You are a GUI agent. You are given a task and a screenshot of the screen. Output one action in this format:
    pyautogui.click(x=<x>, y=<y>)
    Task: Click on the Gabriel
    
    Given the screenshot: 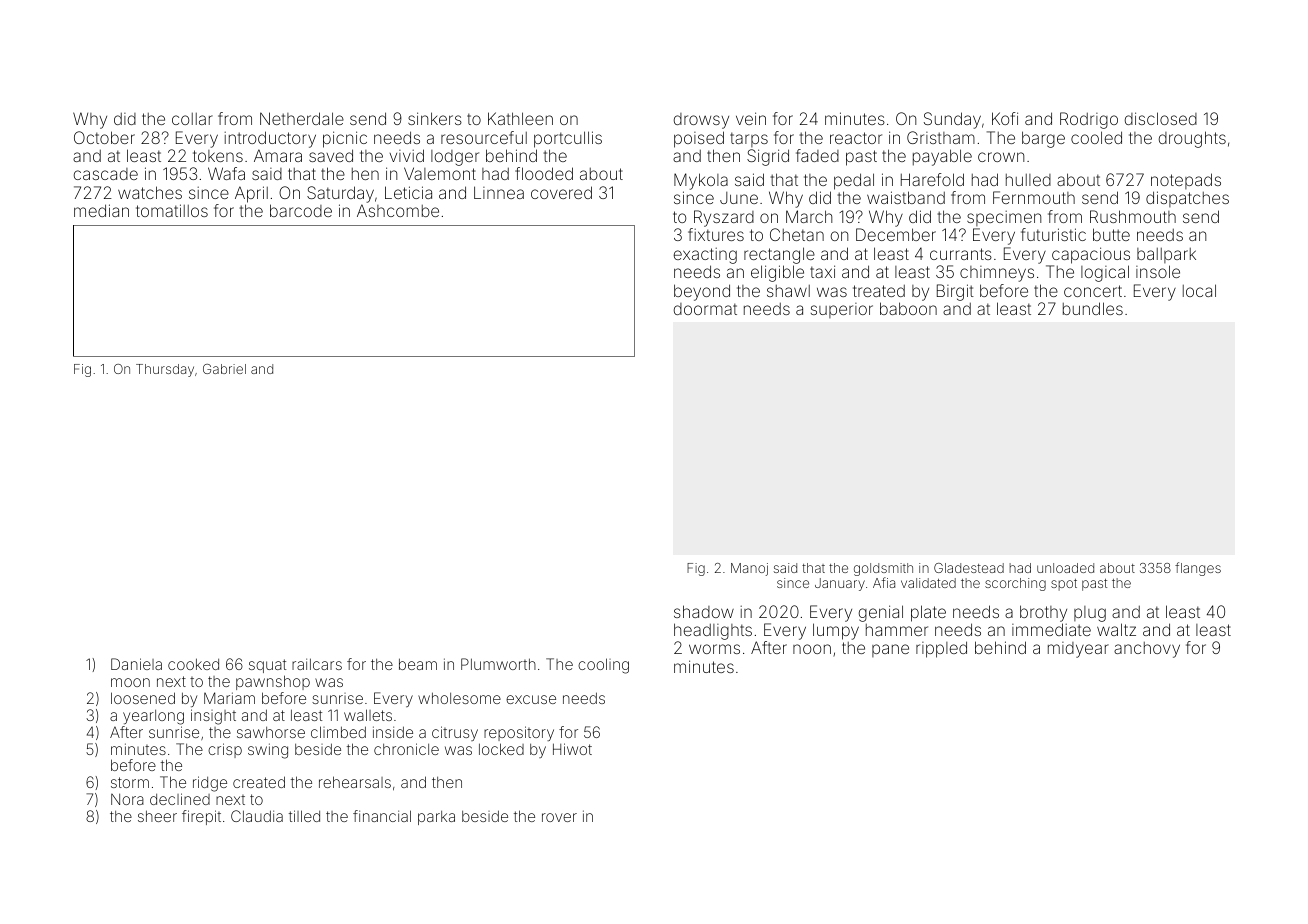 What is the action you would take?
    pyautogui.click(x=224, y=369)
